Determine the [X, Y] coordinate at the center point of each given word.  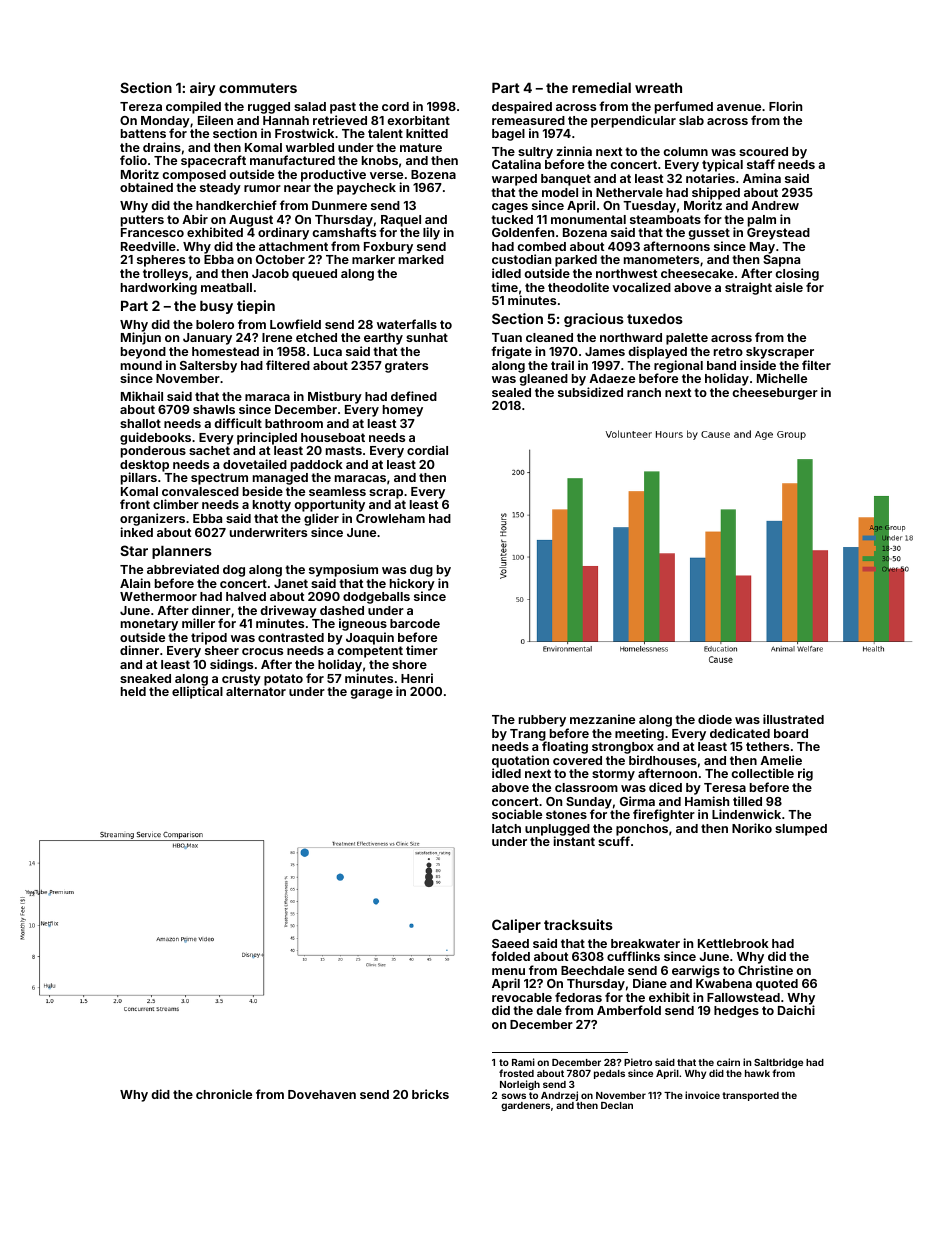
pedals [609, 1074]
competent [370, 652]
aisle [789, 287]
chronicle [224, 1094]
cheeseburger [775, 394]
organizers [152, 519]
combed [541, 246]
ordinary [283, 233]
